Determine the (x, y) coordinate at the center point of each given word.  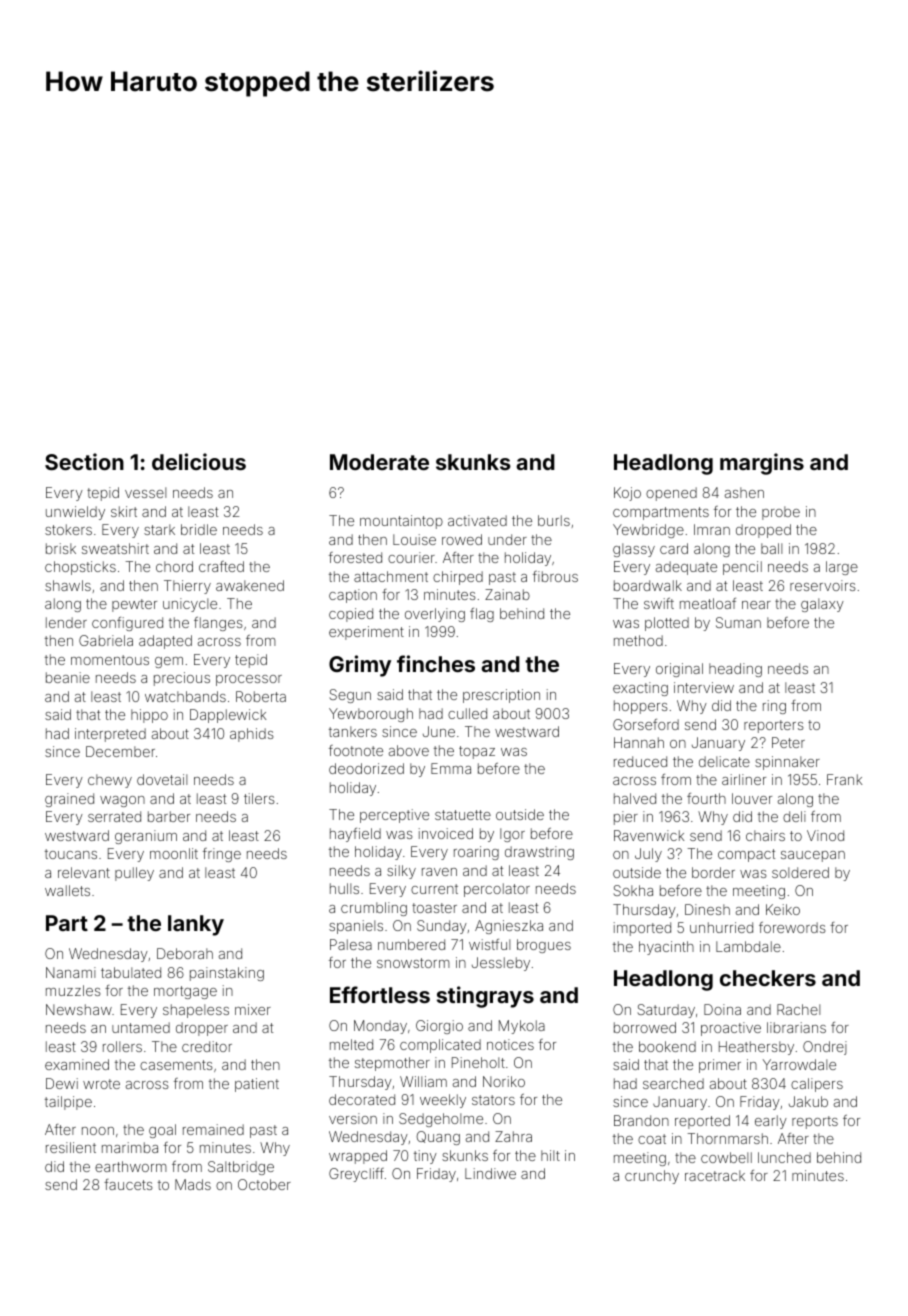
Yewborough (371, 715)
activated (477, 520)
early (771, 1122)
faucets (128, 1184)
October (264, 1184)
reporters (774, 726)
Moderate (379, 462)
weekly (443, 1101)
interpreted (110, 735)
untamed (141, 1027)
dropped (763, 531)
